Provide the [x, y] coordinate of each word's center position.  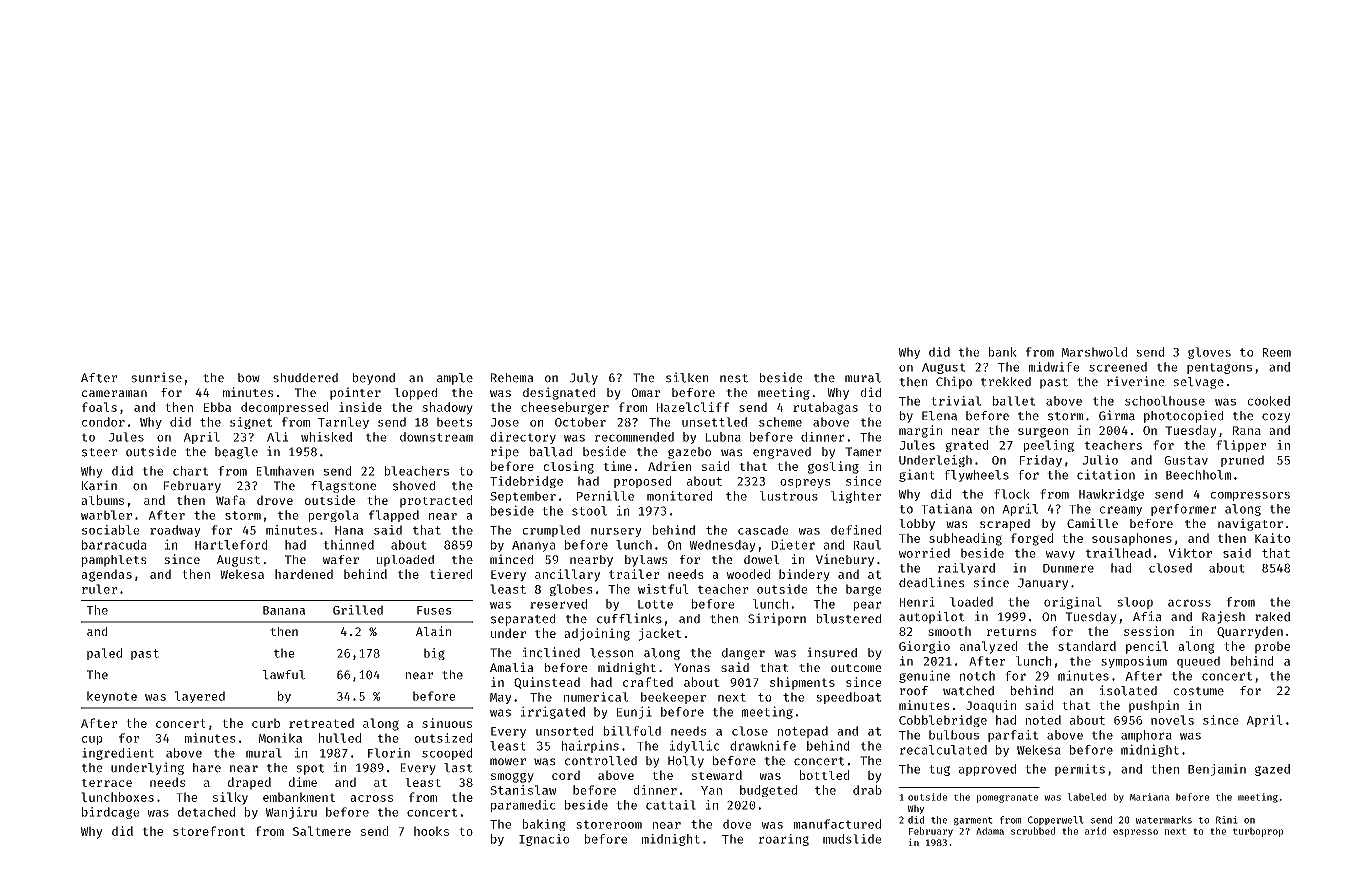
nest [734, 378]
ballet [1014, 401]
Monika [280, 738]
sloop [1135, 603]
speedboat [848, 698]
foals [99, 407]
